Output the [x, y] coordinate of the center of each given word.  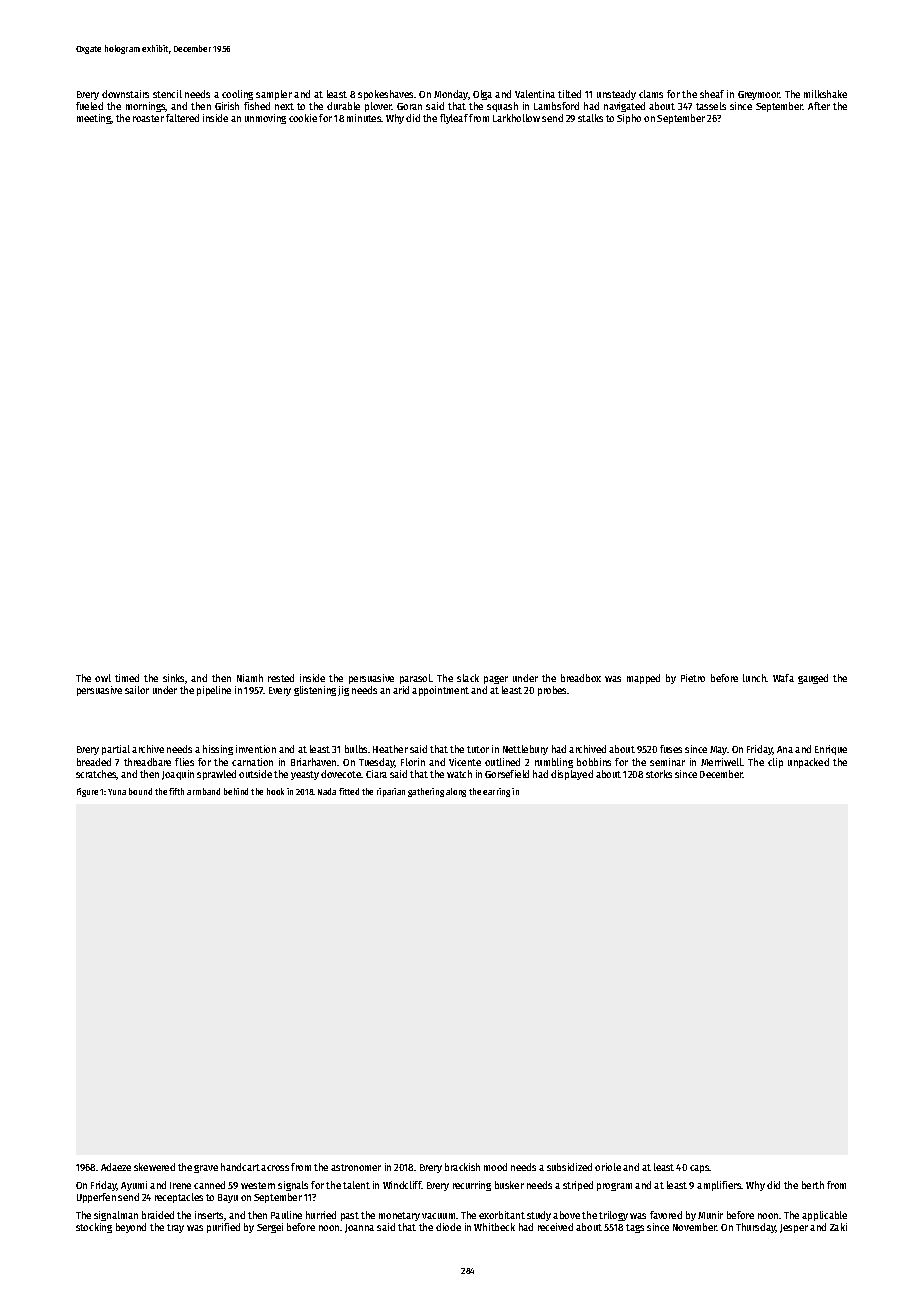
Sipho [629, 119]
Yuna [117, 792]
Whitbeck [494, 1227]
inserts [210, 1216]
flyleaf [454, 119]
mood [495, 1167]
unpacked [808, 763]
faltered [182, 118]
